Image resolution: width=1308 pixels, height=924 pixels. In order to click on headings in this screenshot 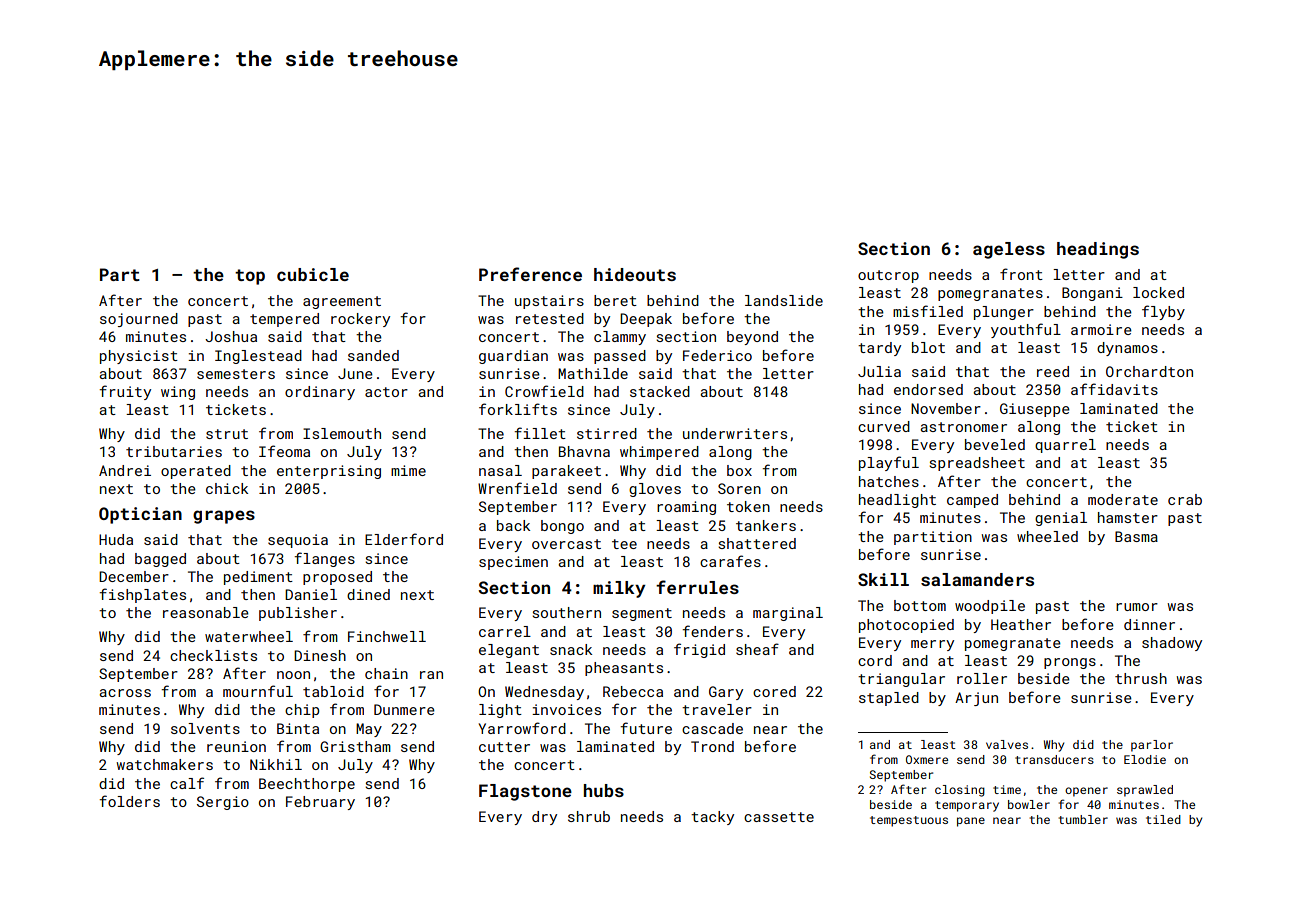, I will do `click(1098, 250)`.
